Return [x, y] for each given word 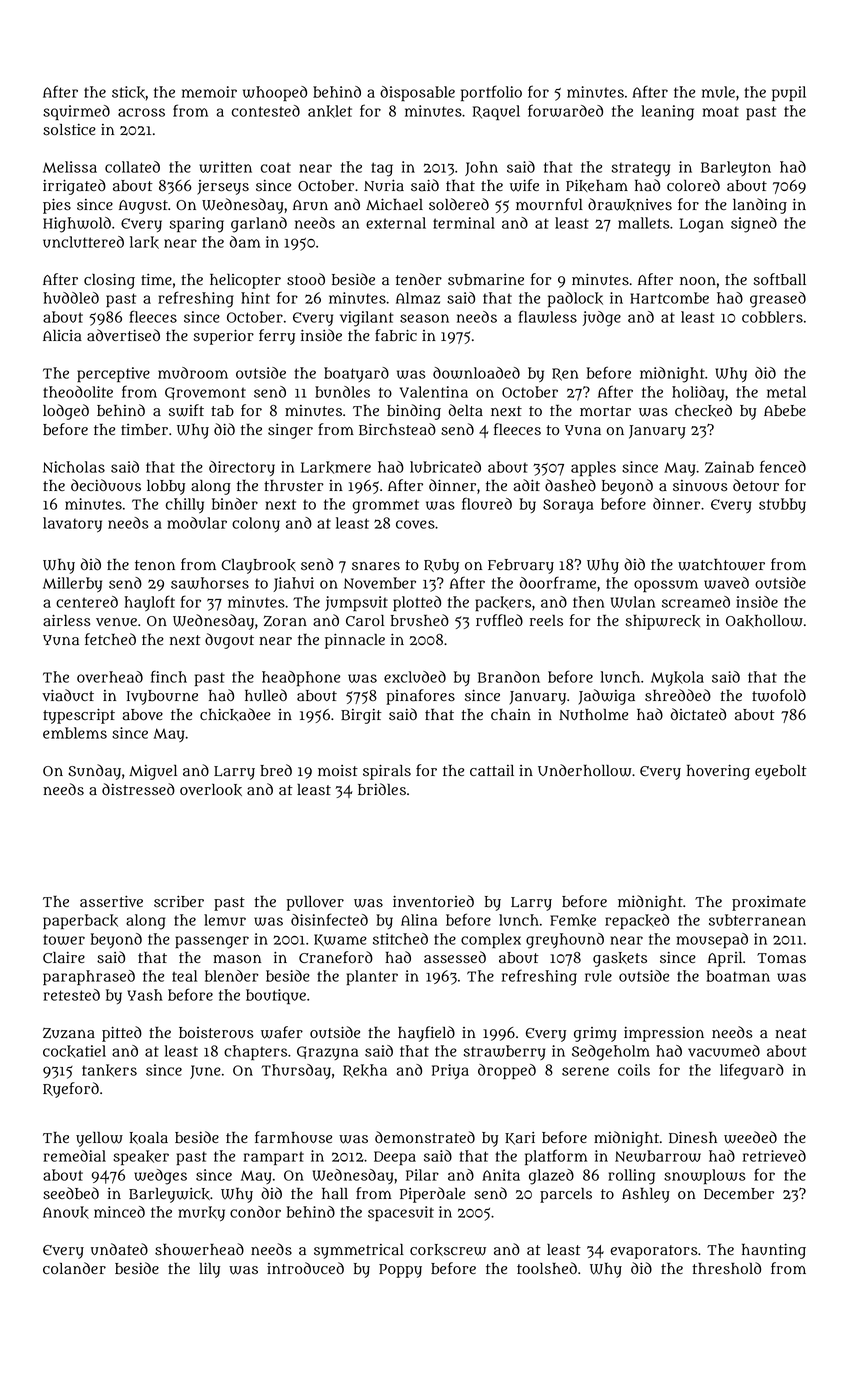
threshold [726, 1268]
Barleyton [736, 168]
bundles [342, 392]
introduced [305, 1268]
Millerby [72, 584]
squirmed [76, 112]
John [481, 168]
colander [74, 1268]
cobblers [772, 317]
